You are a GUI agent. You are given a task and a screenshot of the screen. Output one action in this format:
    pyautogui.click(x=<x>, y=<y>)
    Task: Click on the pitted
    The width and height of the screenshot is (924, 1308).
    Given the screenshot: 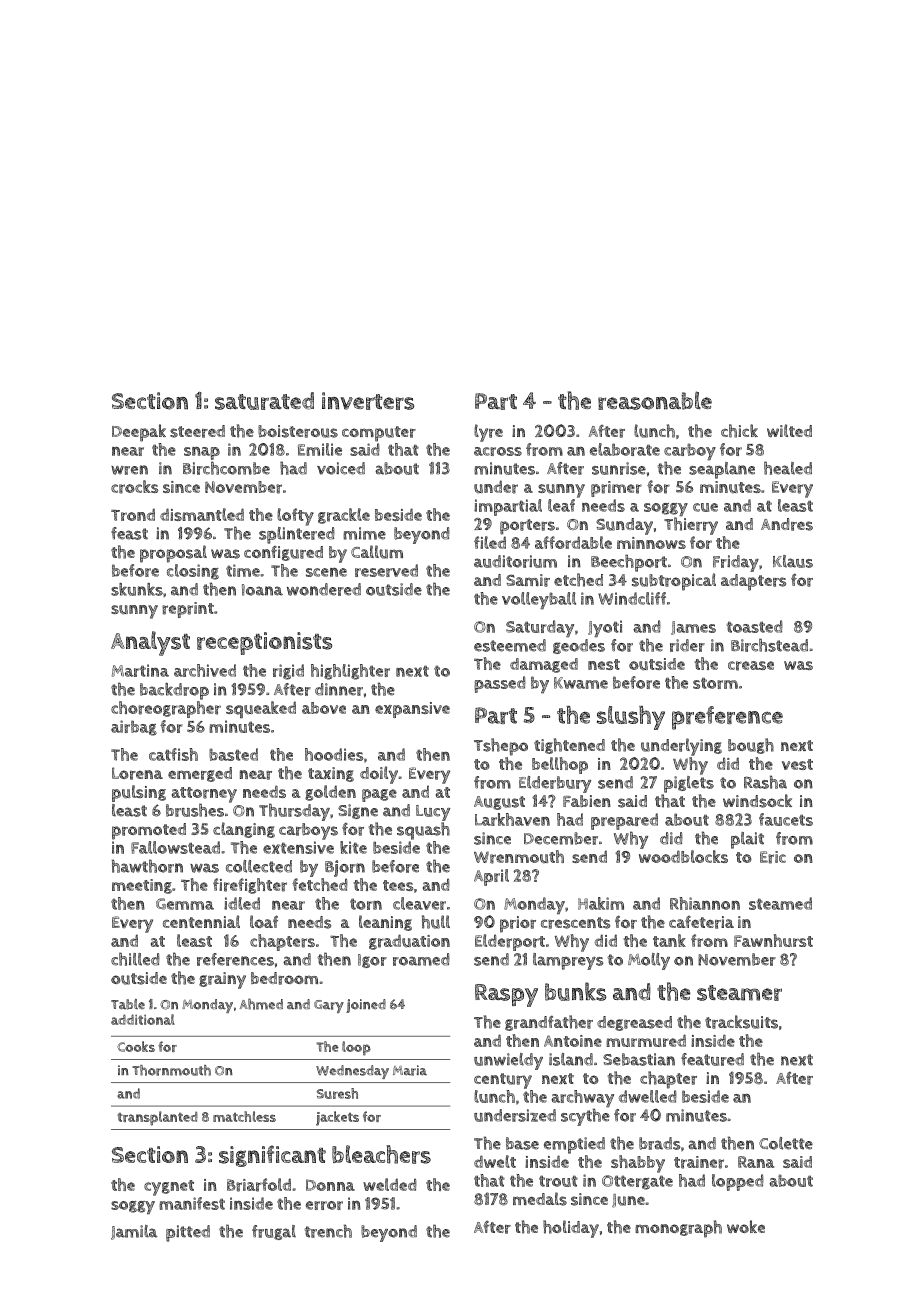 What is the action you would take?
    pyautogui.click(x=188, y=1233)
